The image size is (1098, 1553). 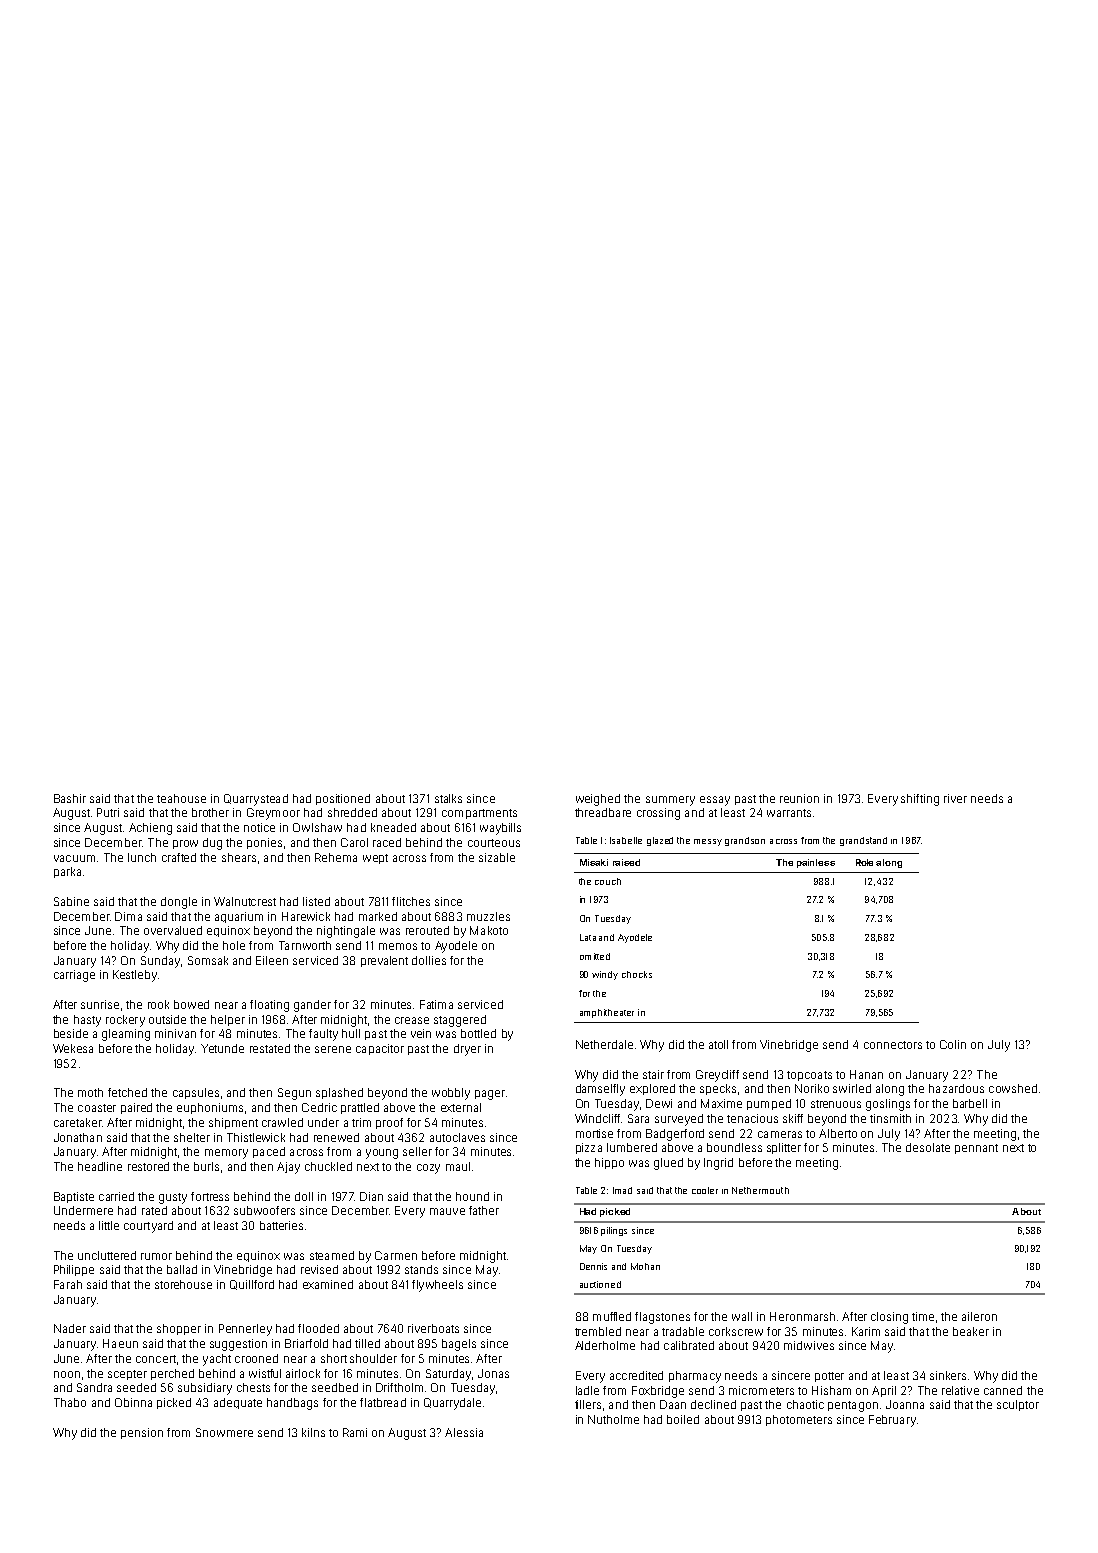 What do you see at coordinates (70, 1402) in the page?
I see `Thabo` at bounding box center [70, 1402].
